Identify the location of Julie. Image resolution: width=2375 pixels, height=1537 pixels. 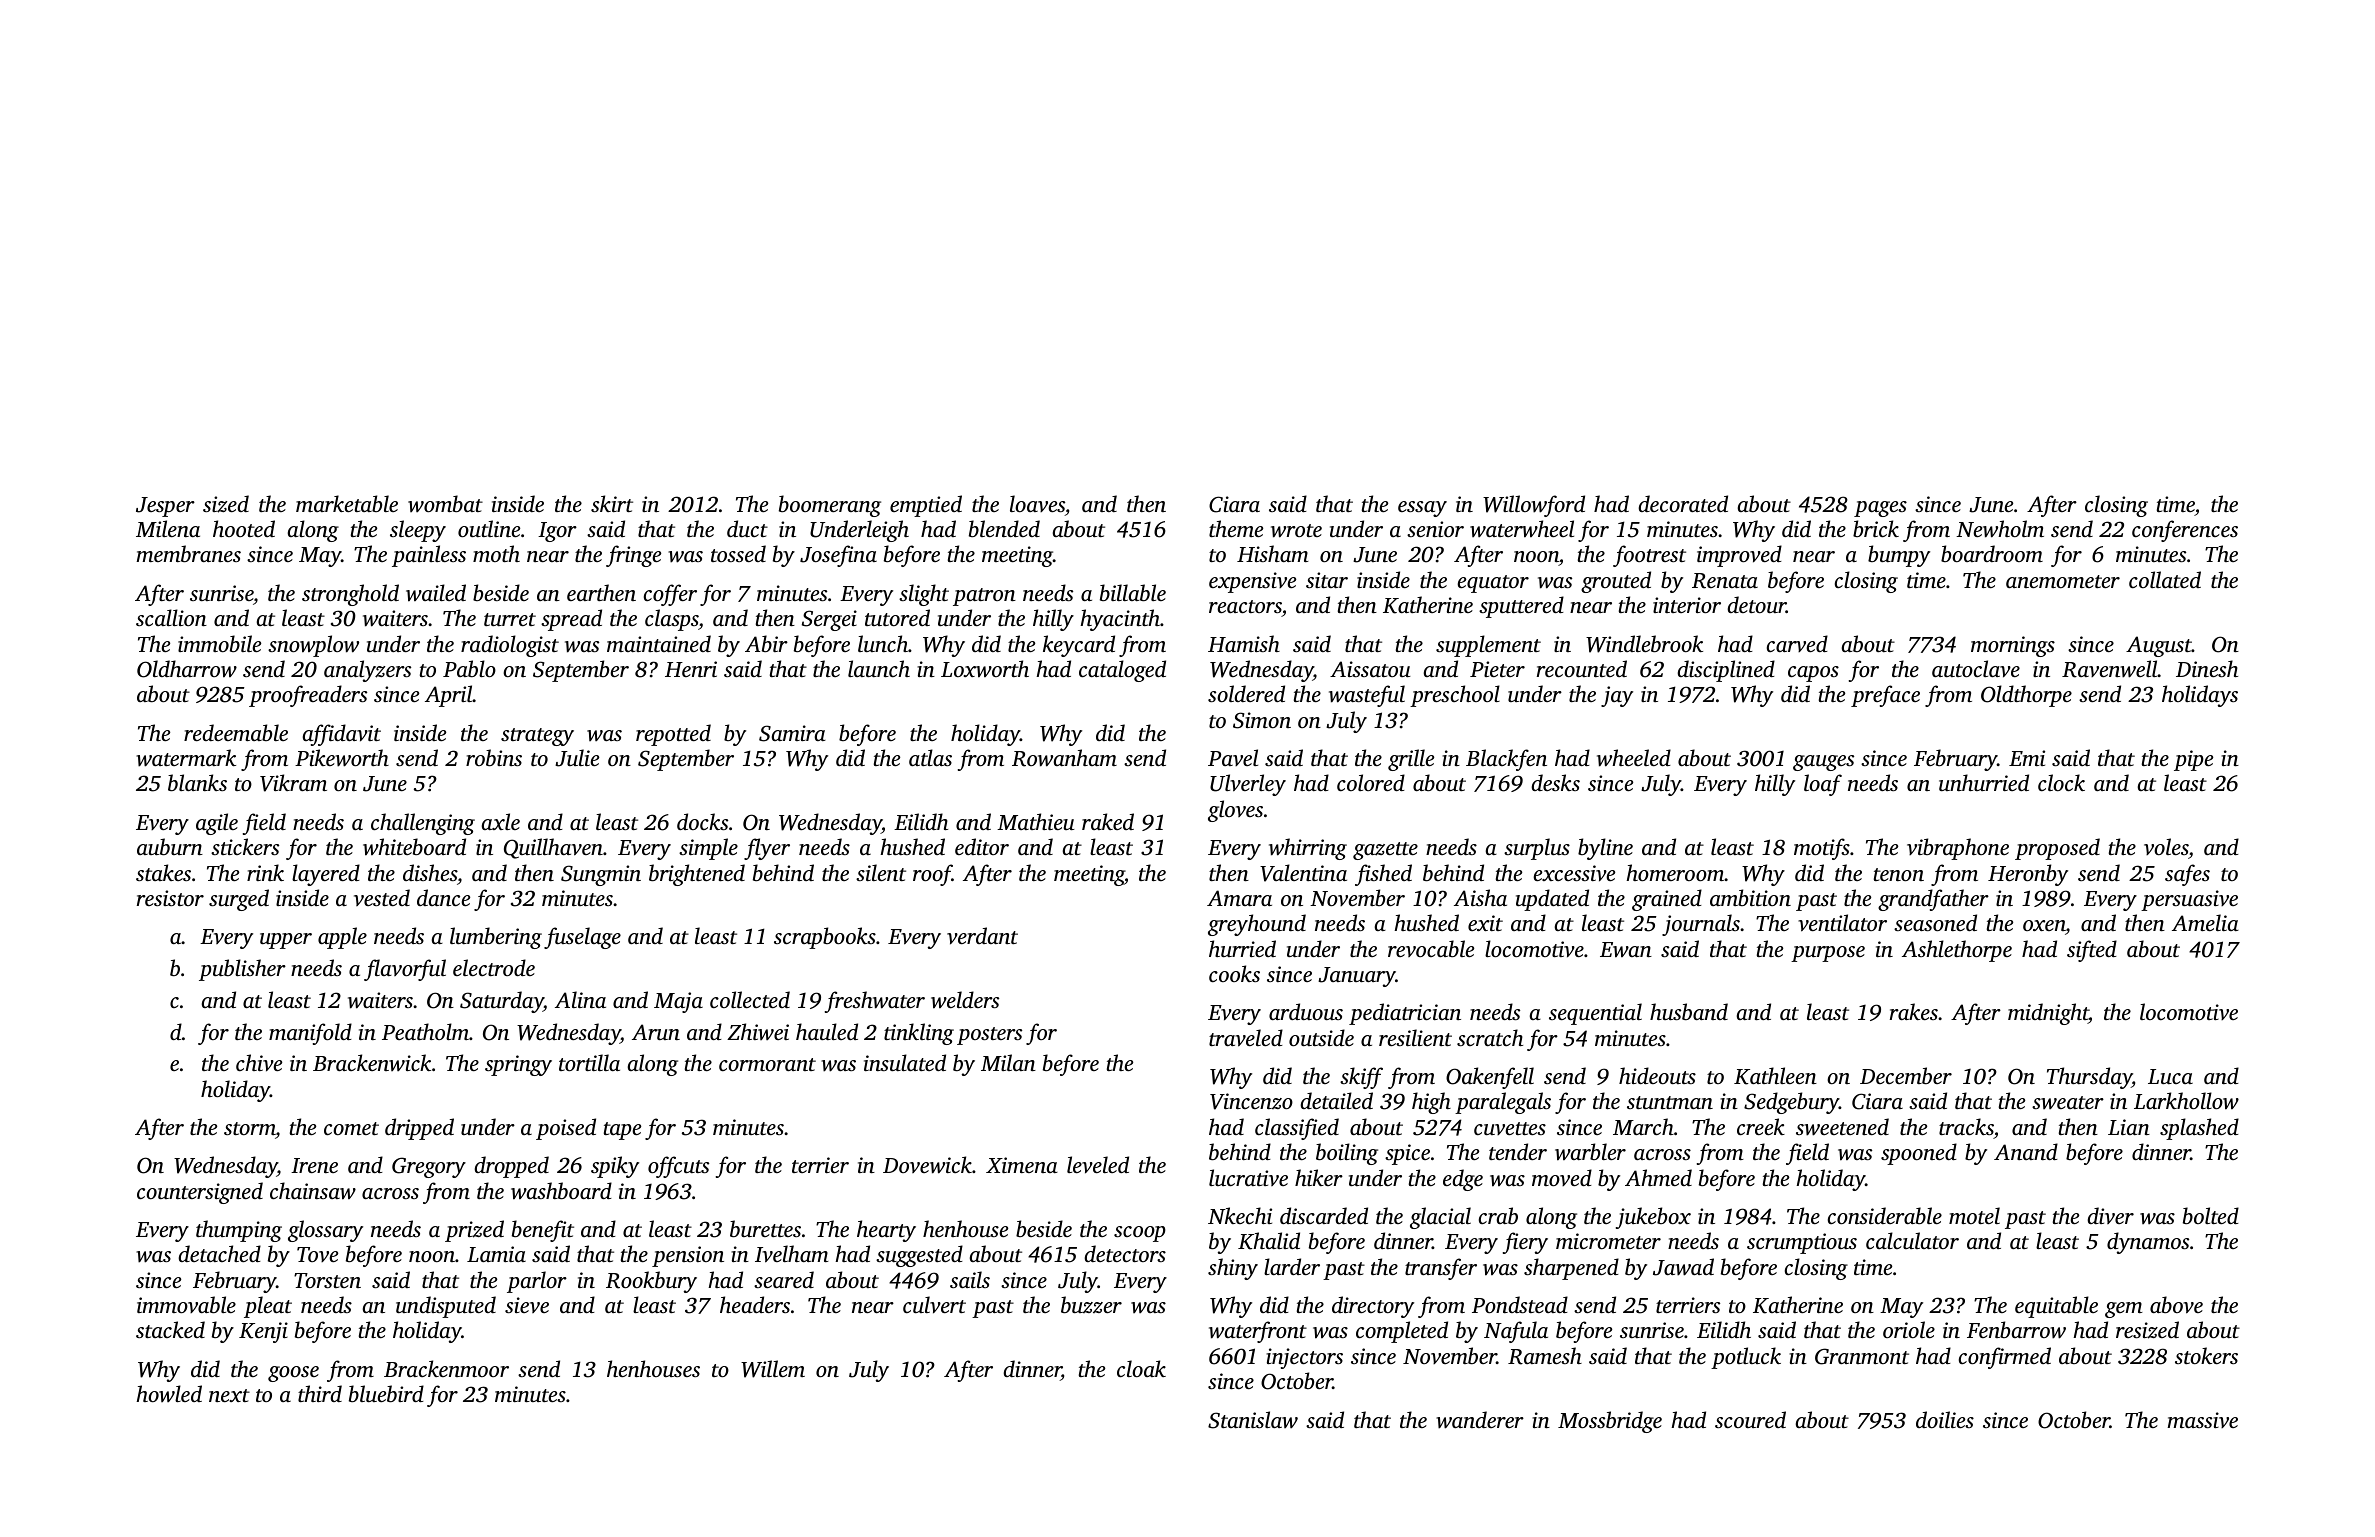
(577, 758).
